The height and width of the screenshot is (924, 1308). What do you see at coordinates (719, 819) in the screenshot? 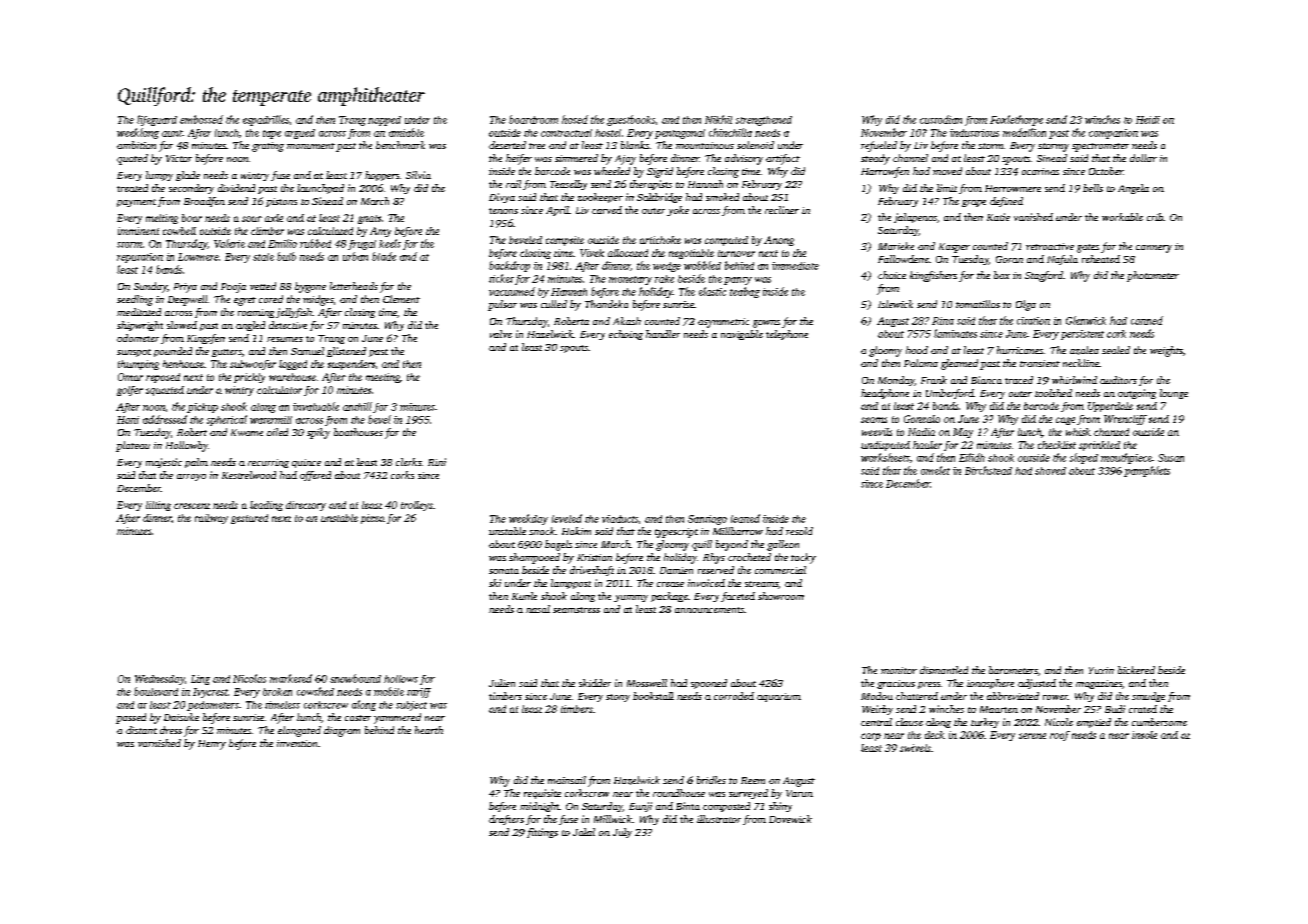
I see `illustrator` at bounding box center [719, 819].
